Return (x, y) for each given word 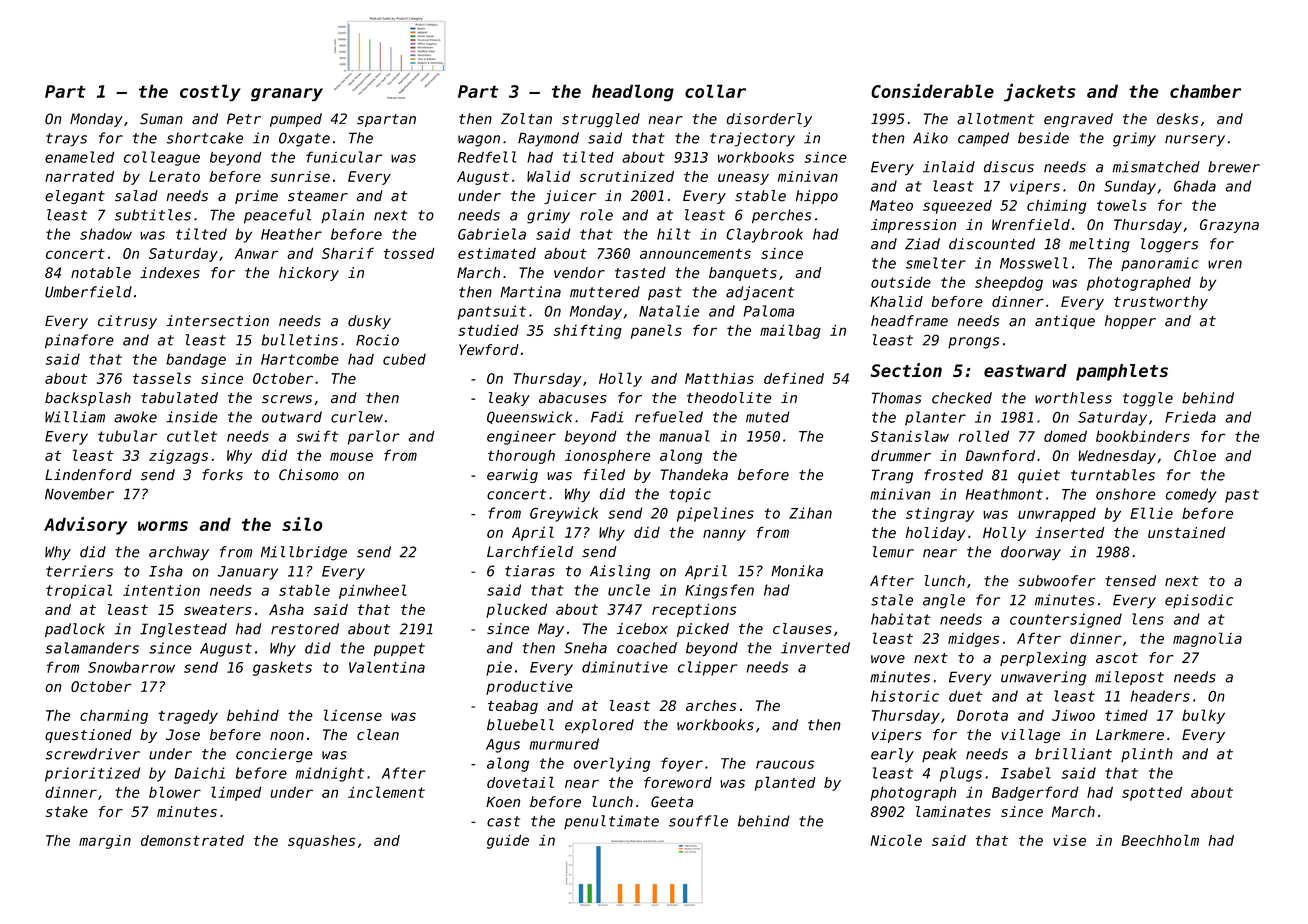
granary (287, 94)
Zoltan (526, 119)
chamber (1205, 91)
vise (1069, 840)
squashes (321, 842)
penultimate (611, 822)
